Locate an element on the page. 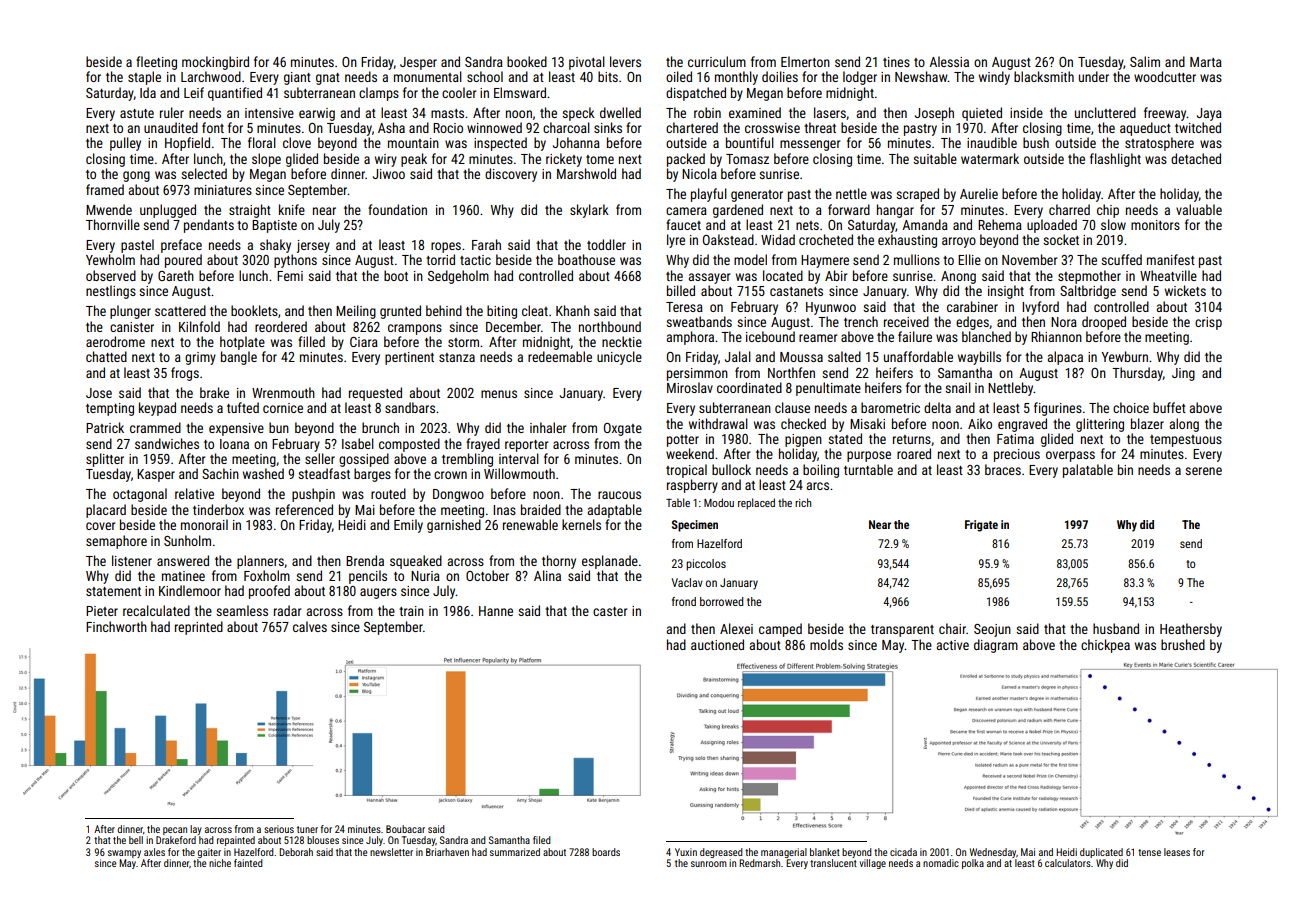  pivotal is located at coordinates (587, 63).
